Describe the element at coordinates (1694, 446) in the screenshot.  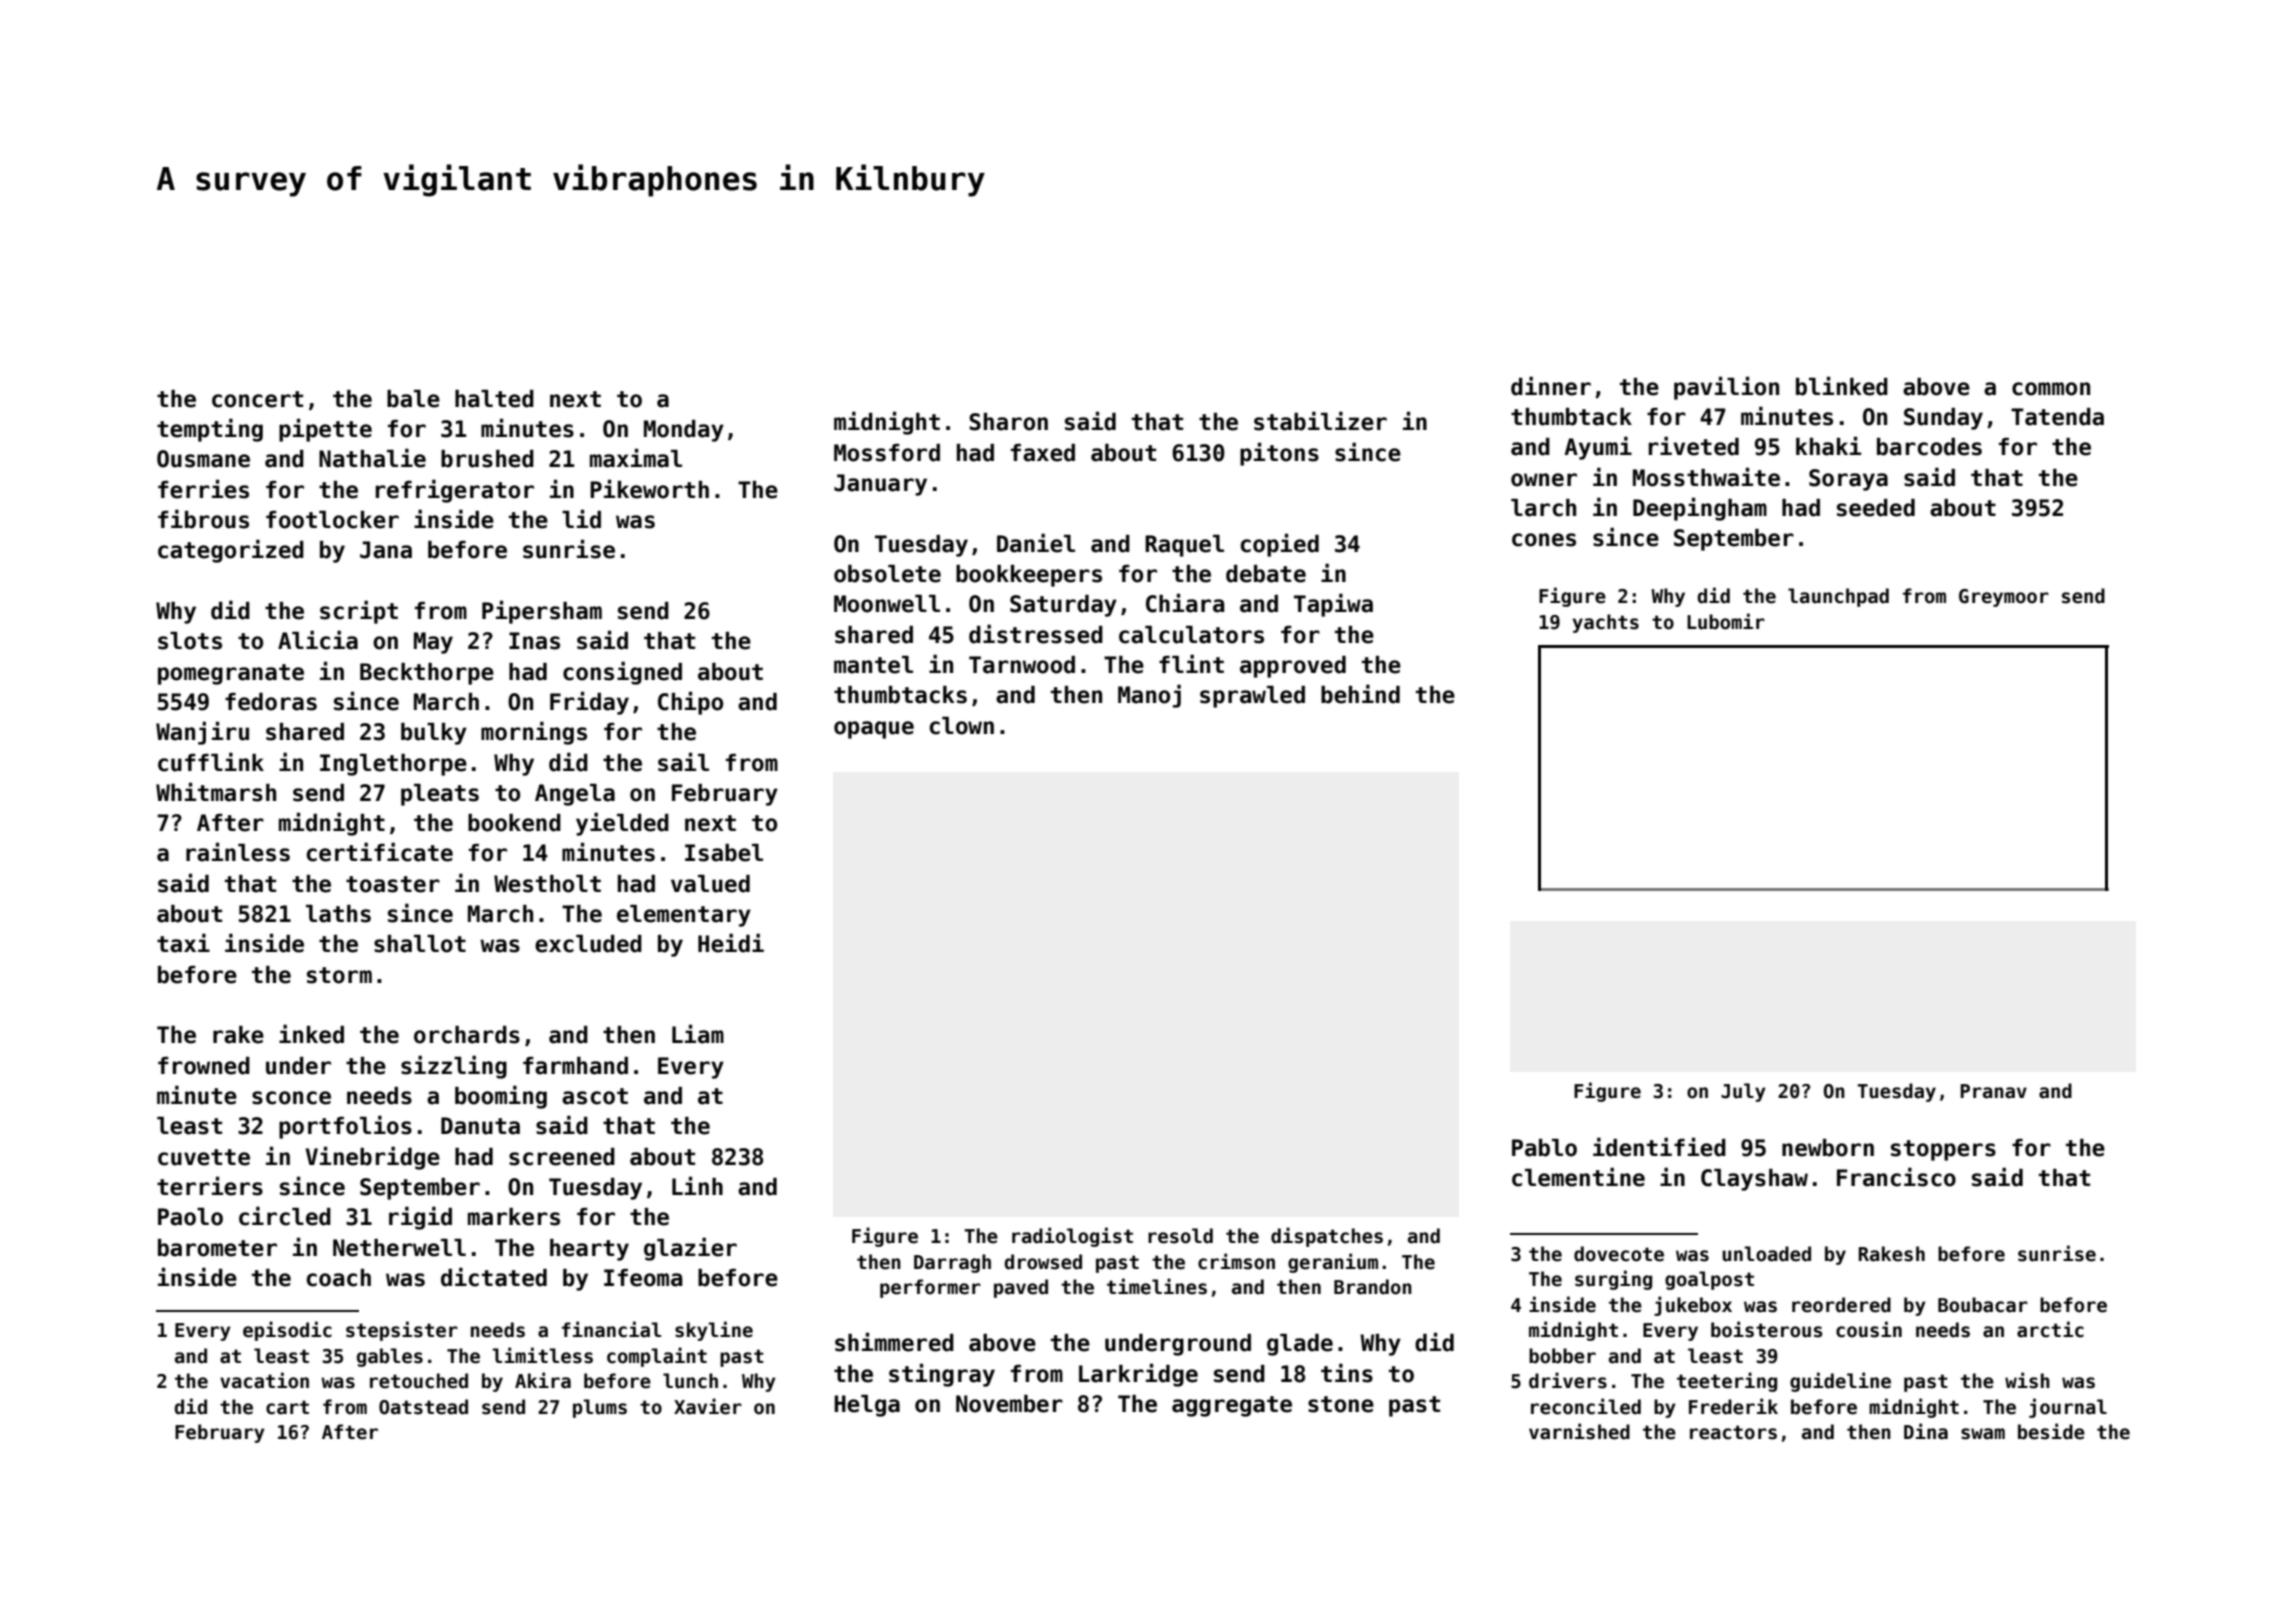
I see `riveted` at that location.
